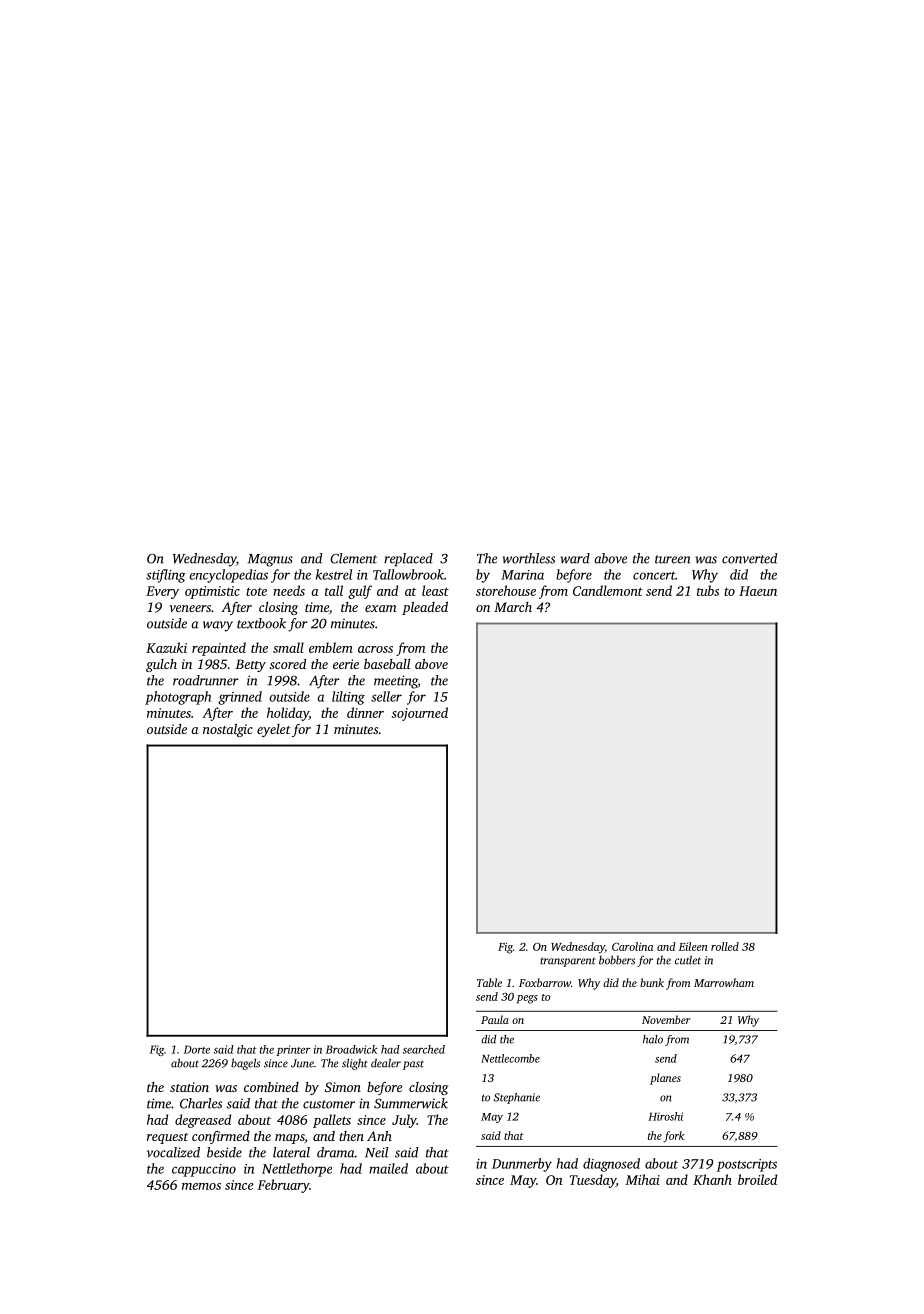  Describe the element at coordinates (197, 1049) in the image. I see `Dorte` at that location.
